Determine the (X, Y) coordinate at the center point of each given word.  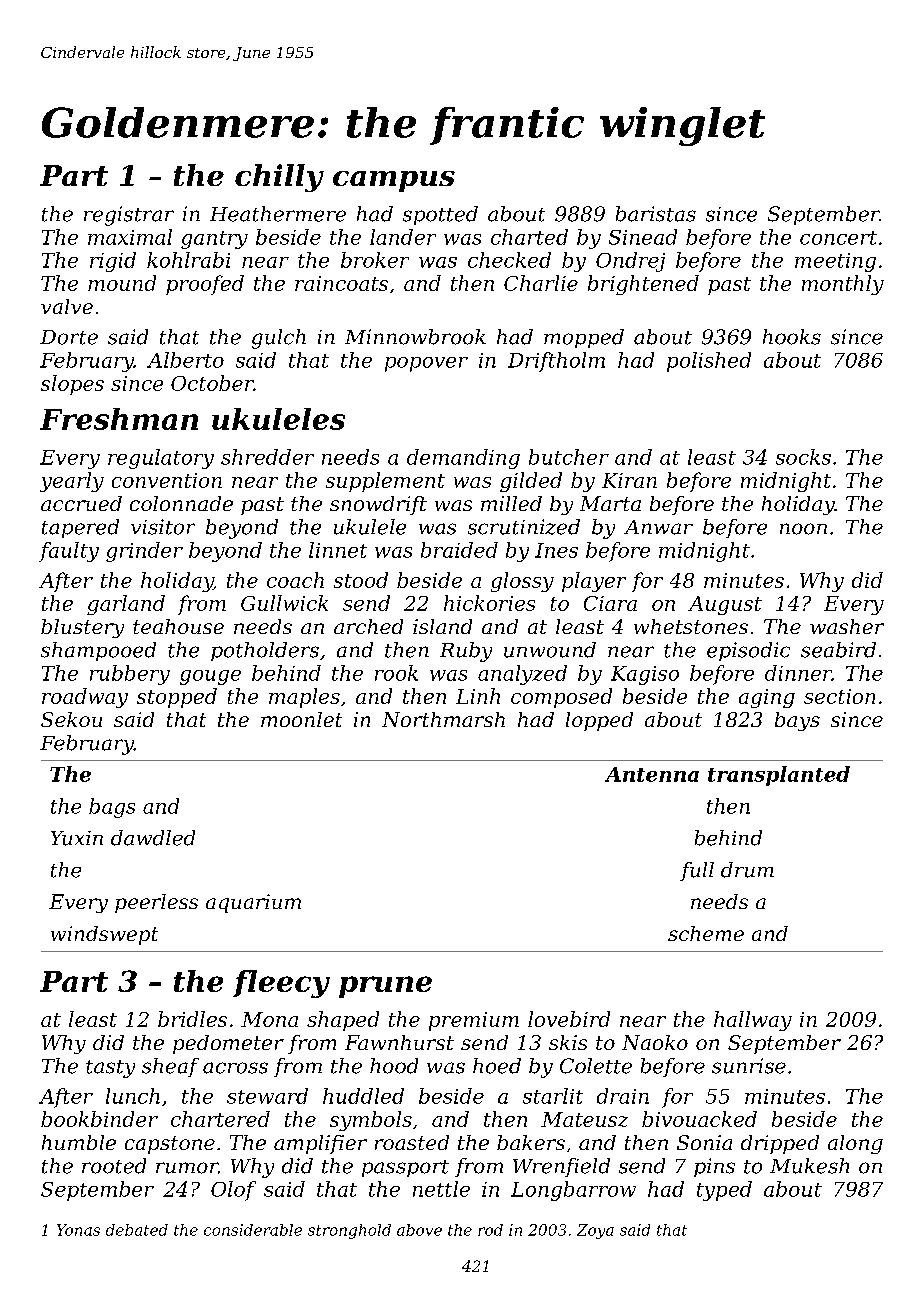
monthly (843, 285)
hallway (753, 1021)
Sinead (643, 237)
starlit (553, 1096)
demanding (463, 459)
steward (267, 1096)
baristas (656, 214)
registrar (129, 216)
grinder (144, 552)
